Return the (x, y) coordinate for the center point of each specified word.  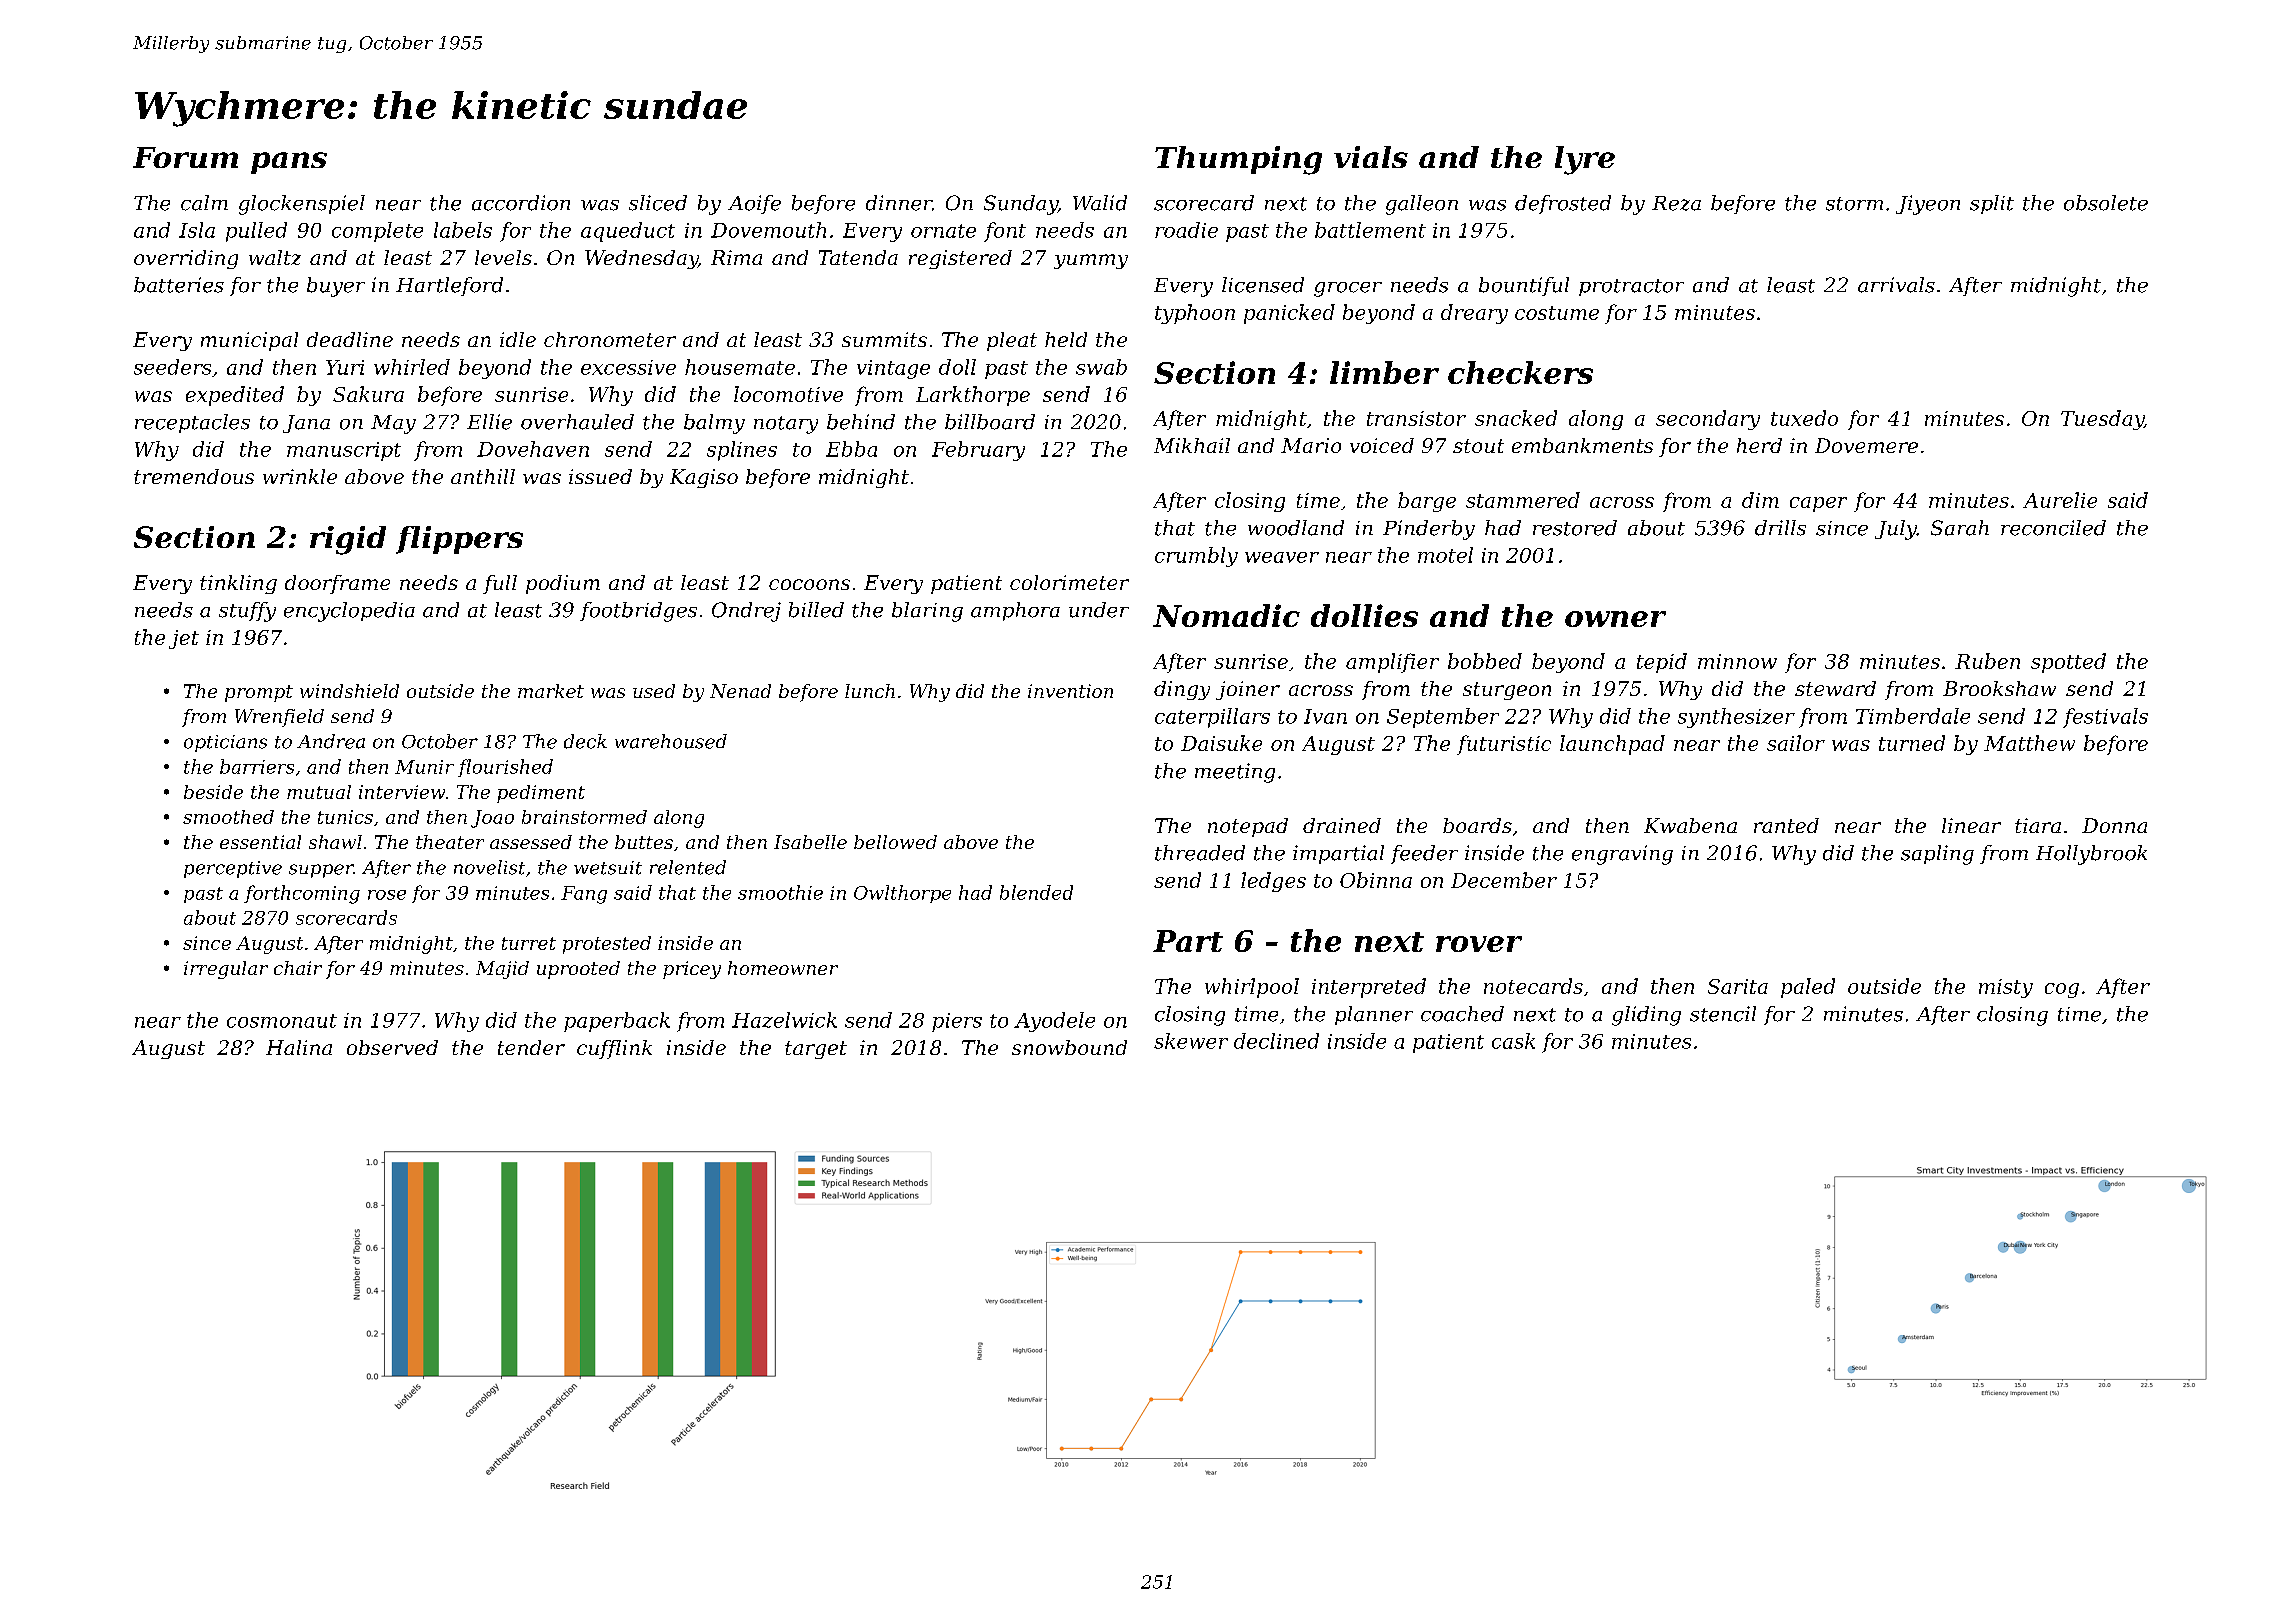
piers (957, 1022)
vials (1371, 157)
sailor (1796, 743)
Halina (299, 1047)
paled (1808, 988)
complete (377, 232)
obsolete (2106, 203)
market (551, 691)
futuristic (1504, 745)
